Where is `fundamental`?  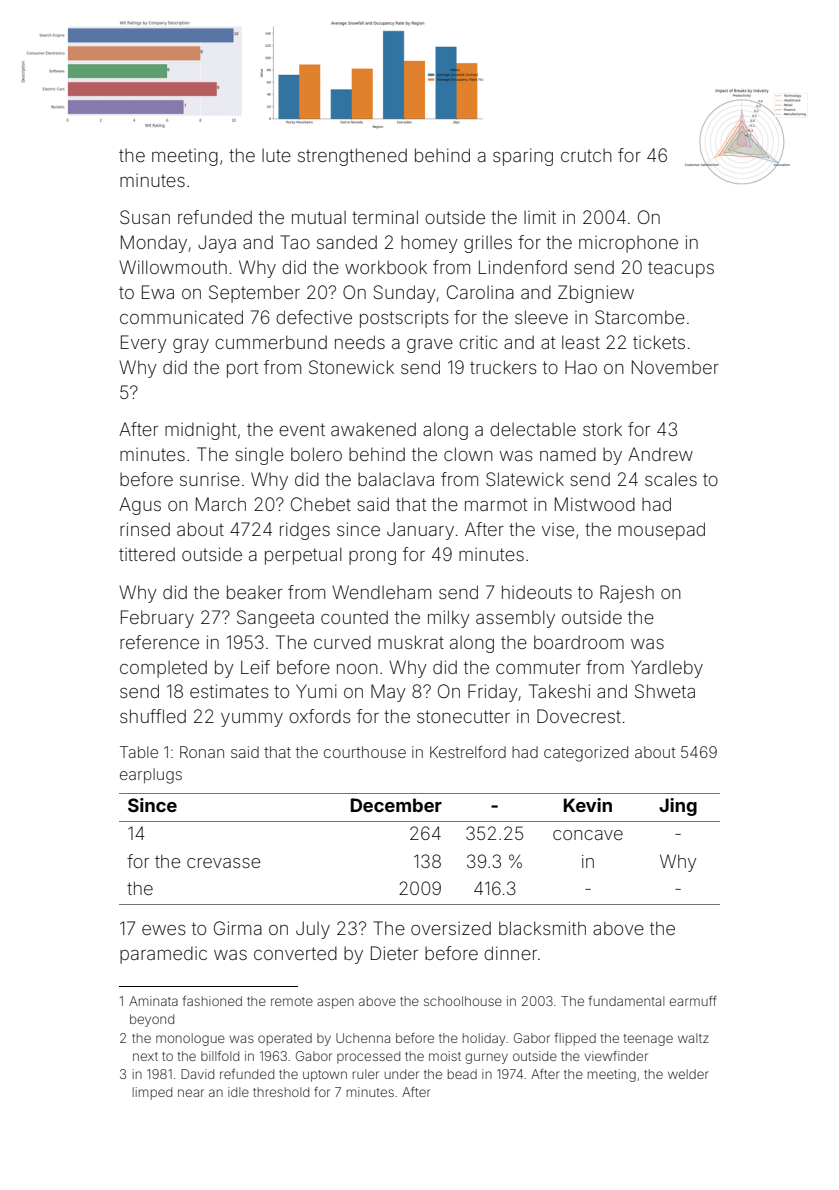
fundamental is located at coordinates (626, 1001).
